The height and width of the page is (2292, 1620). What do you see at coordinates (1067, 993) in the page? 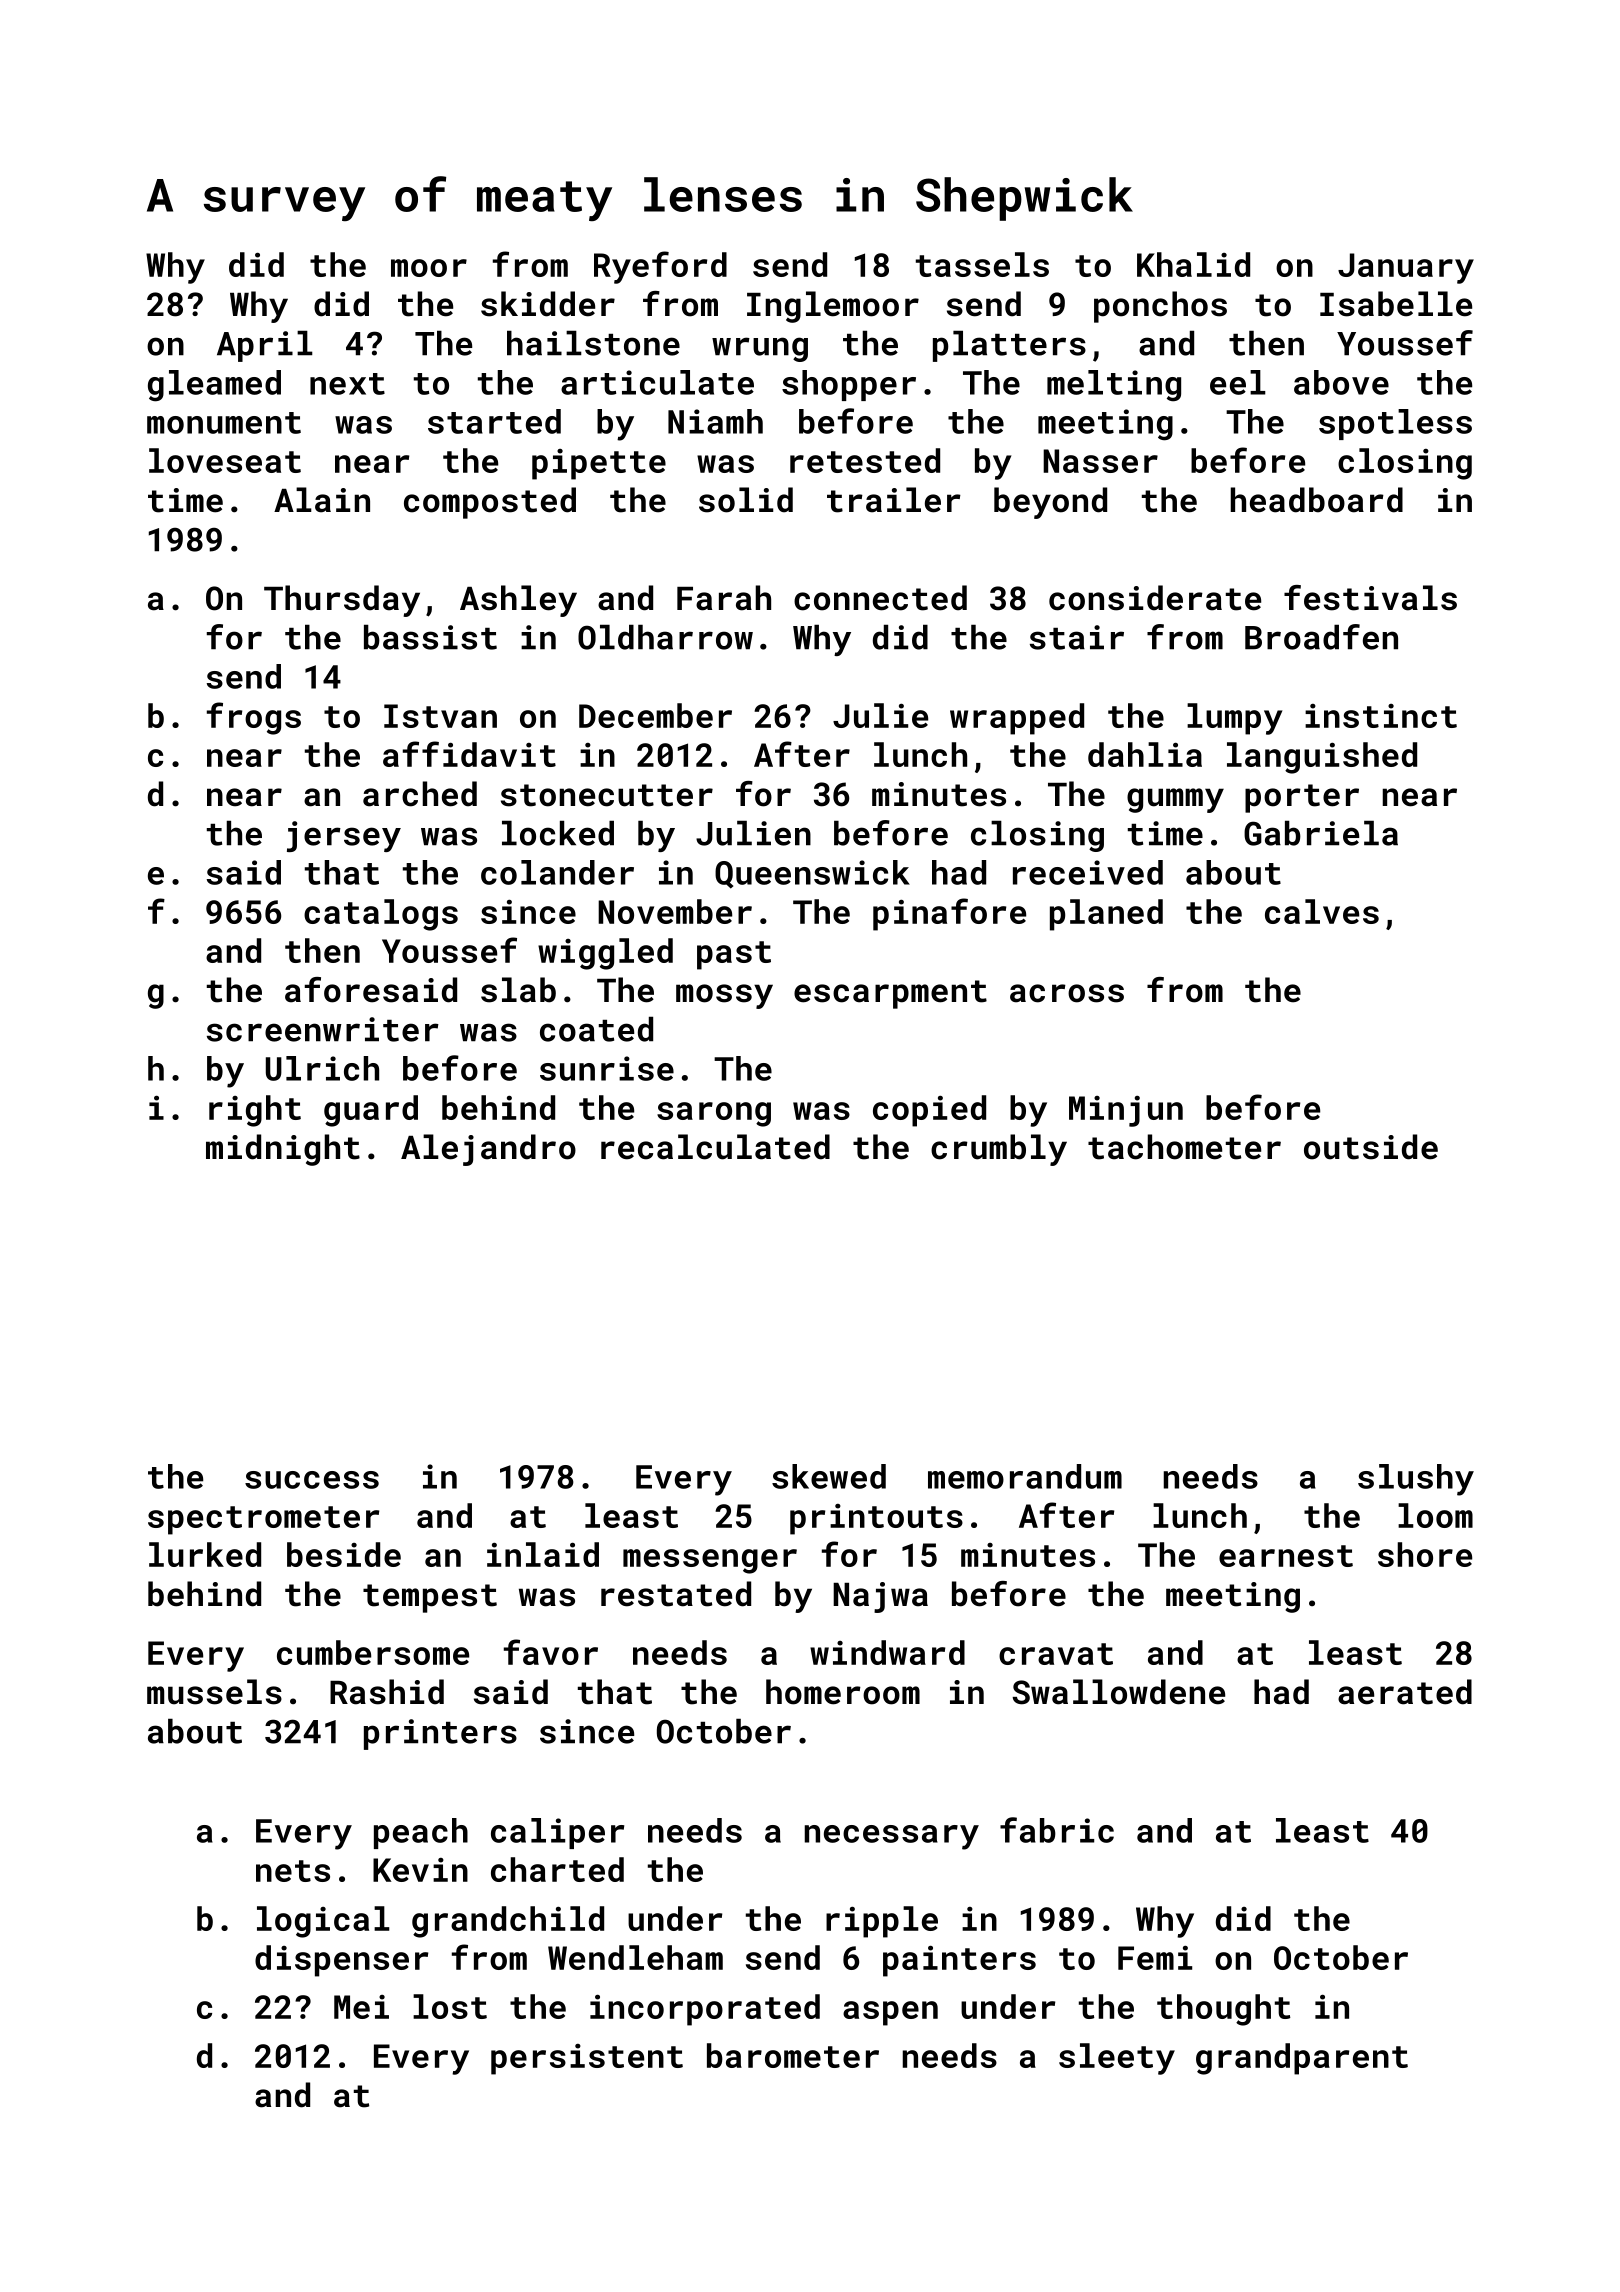
I see `across` at bounding box center [1067, 993].
